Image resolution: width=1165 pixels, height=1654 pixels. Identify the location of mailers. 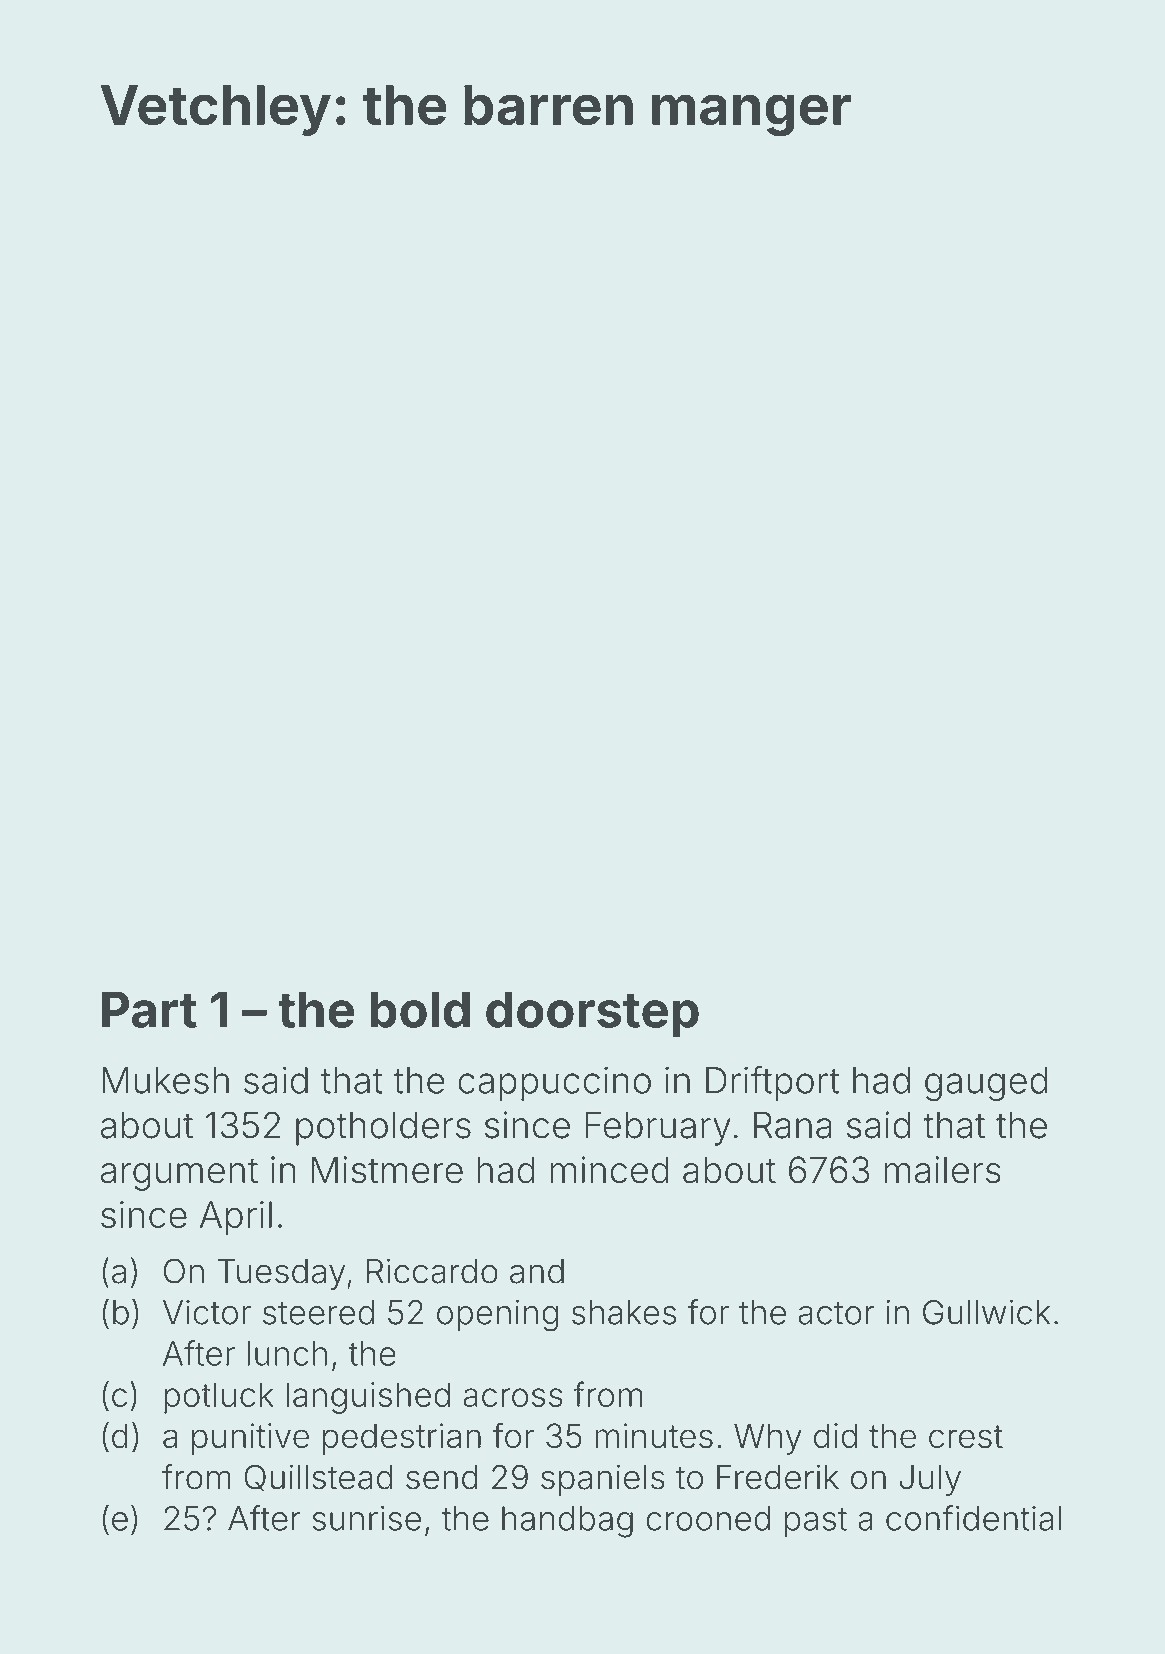
(942, 1170).
